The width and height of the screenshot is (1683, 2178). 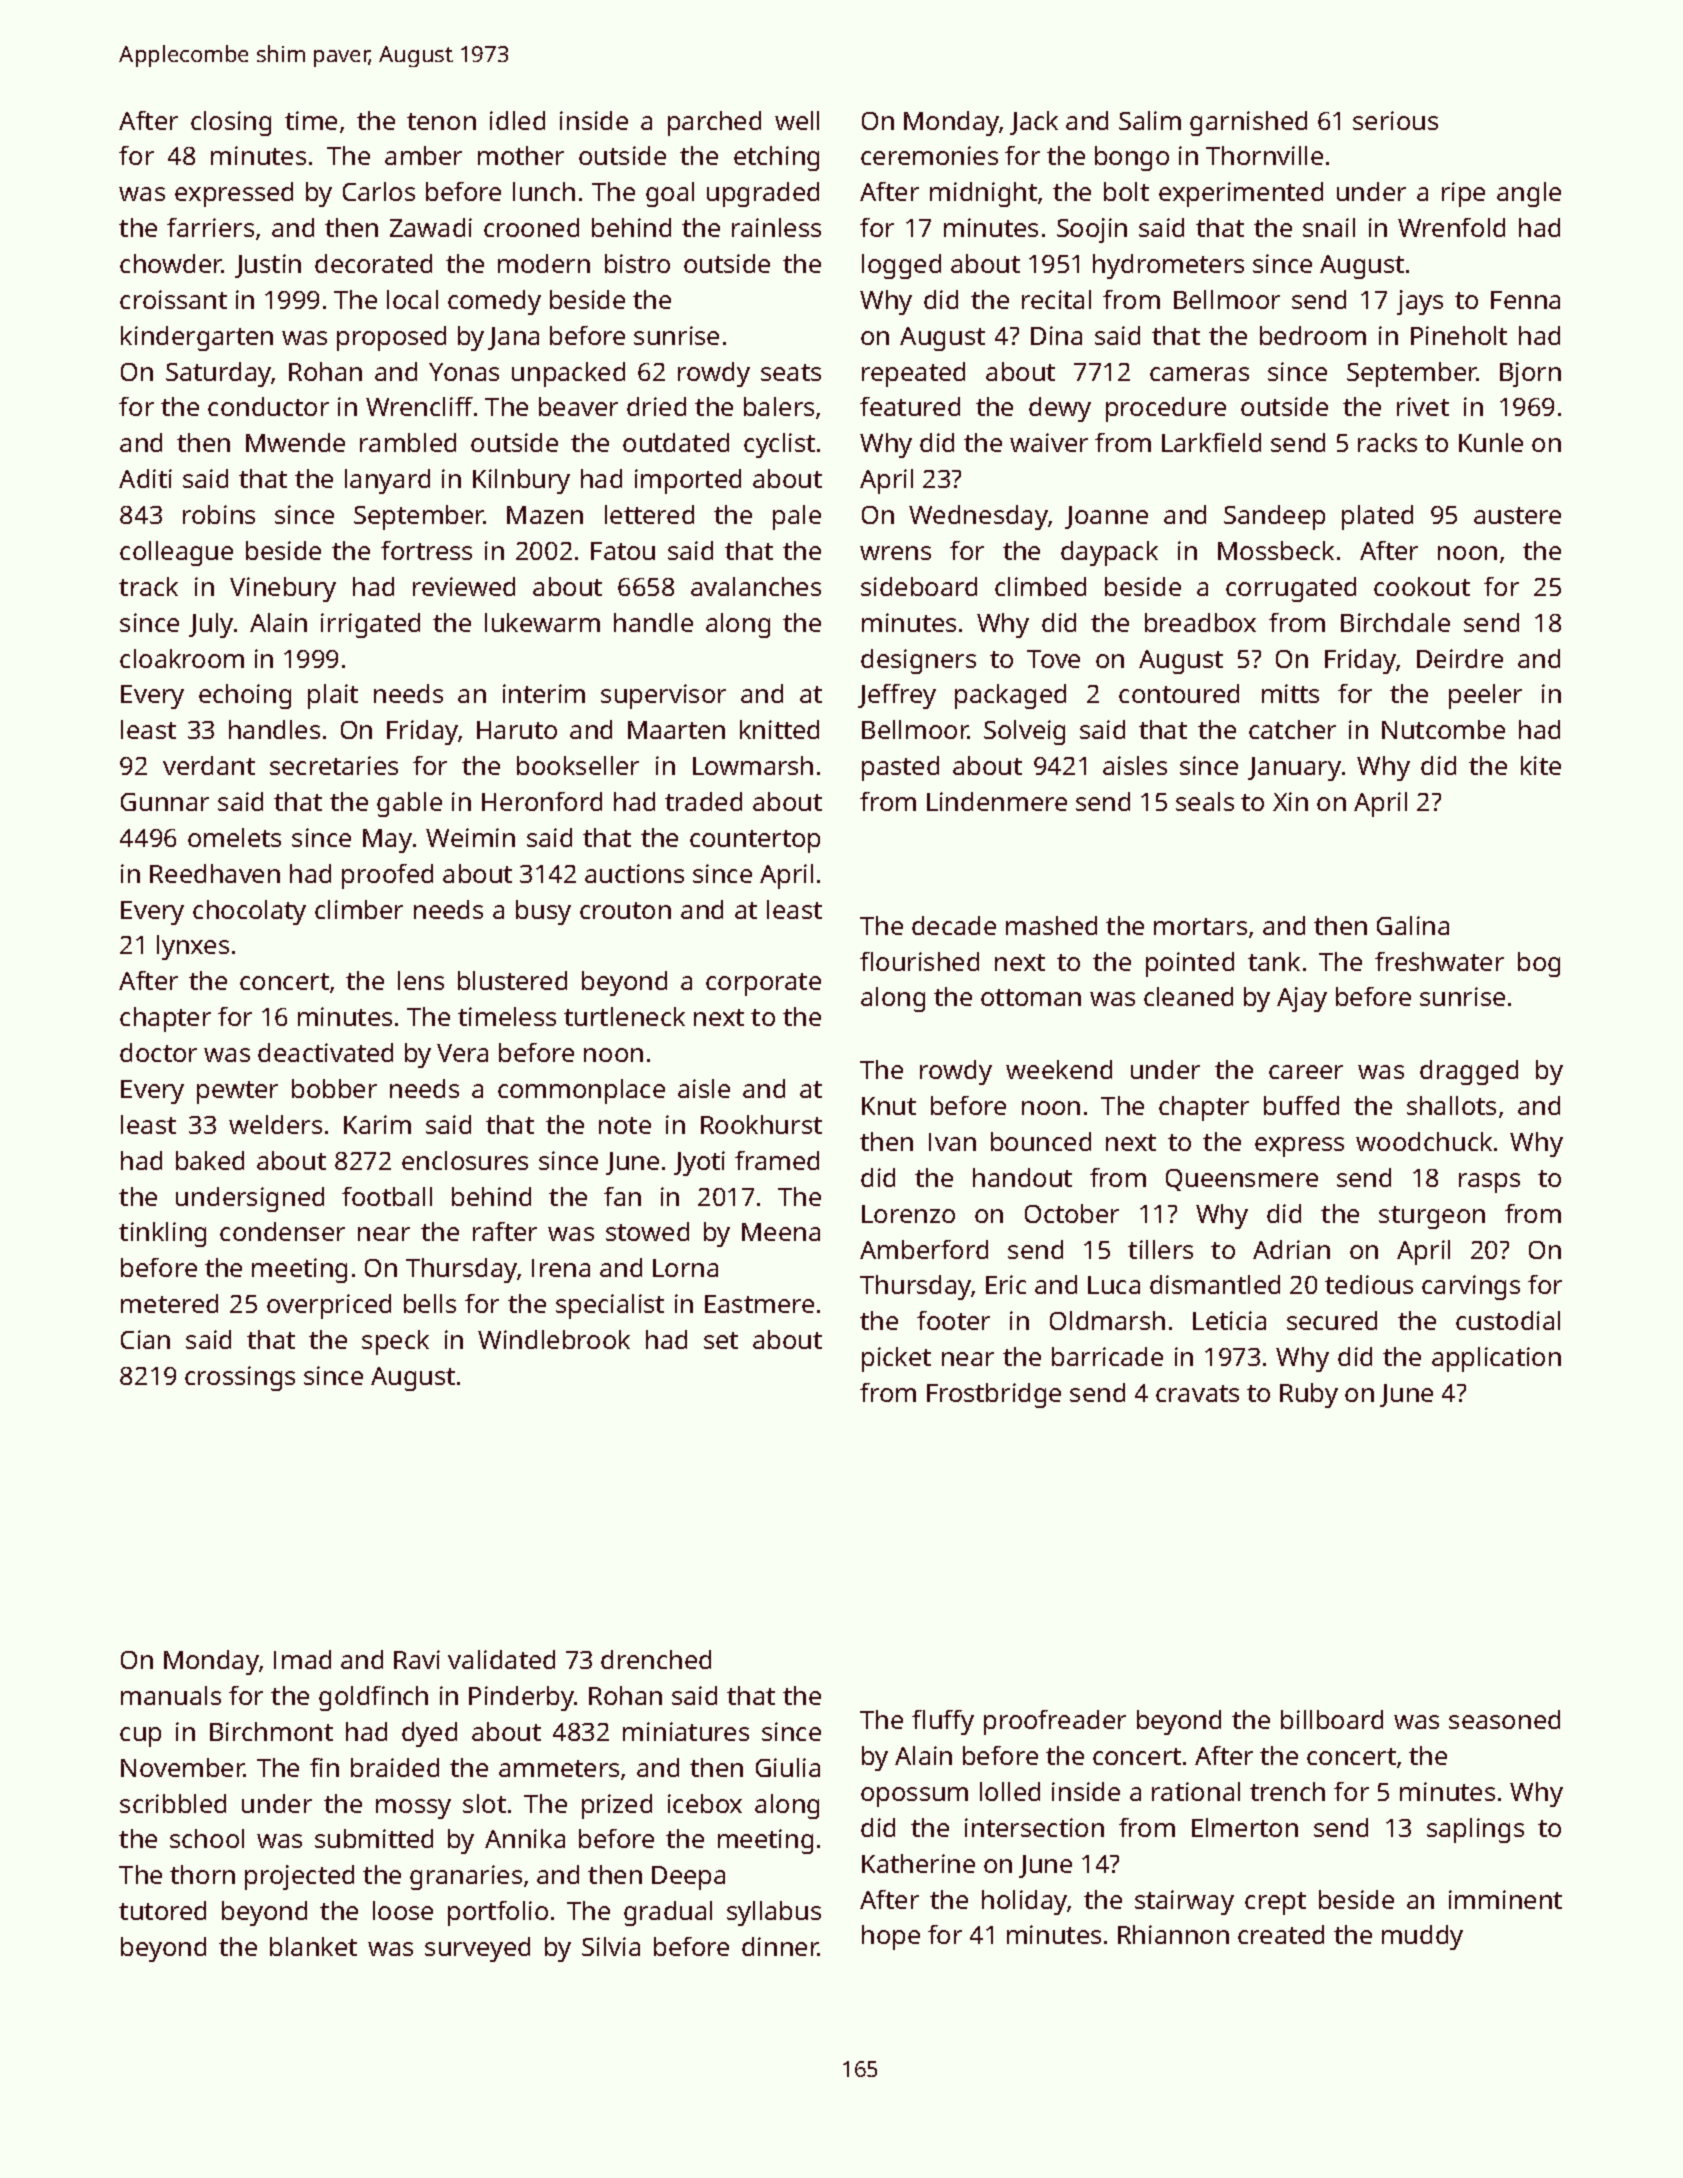 I want to click on Jack, so click(x=1034, y=123).
